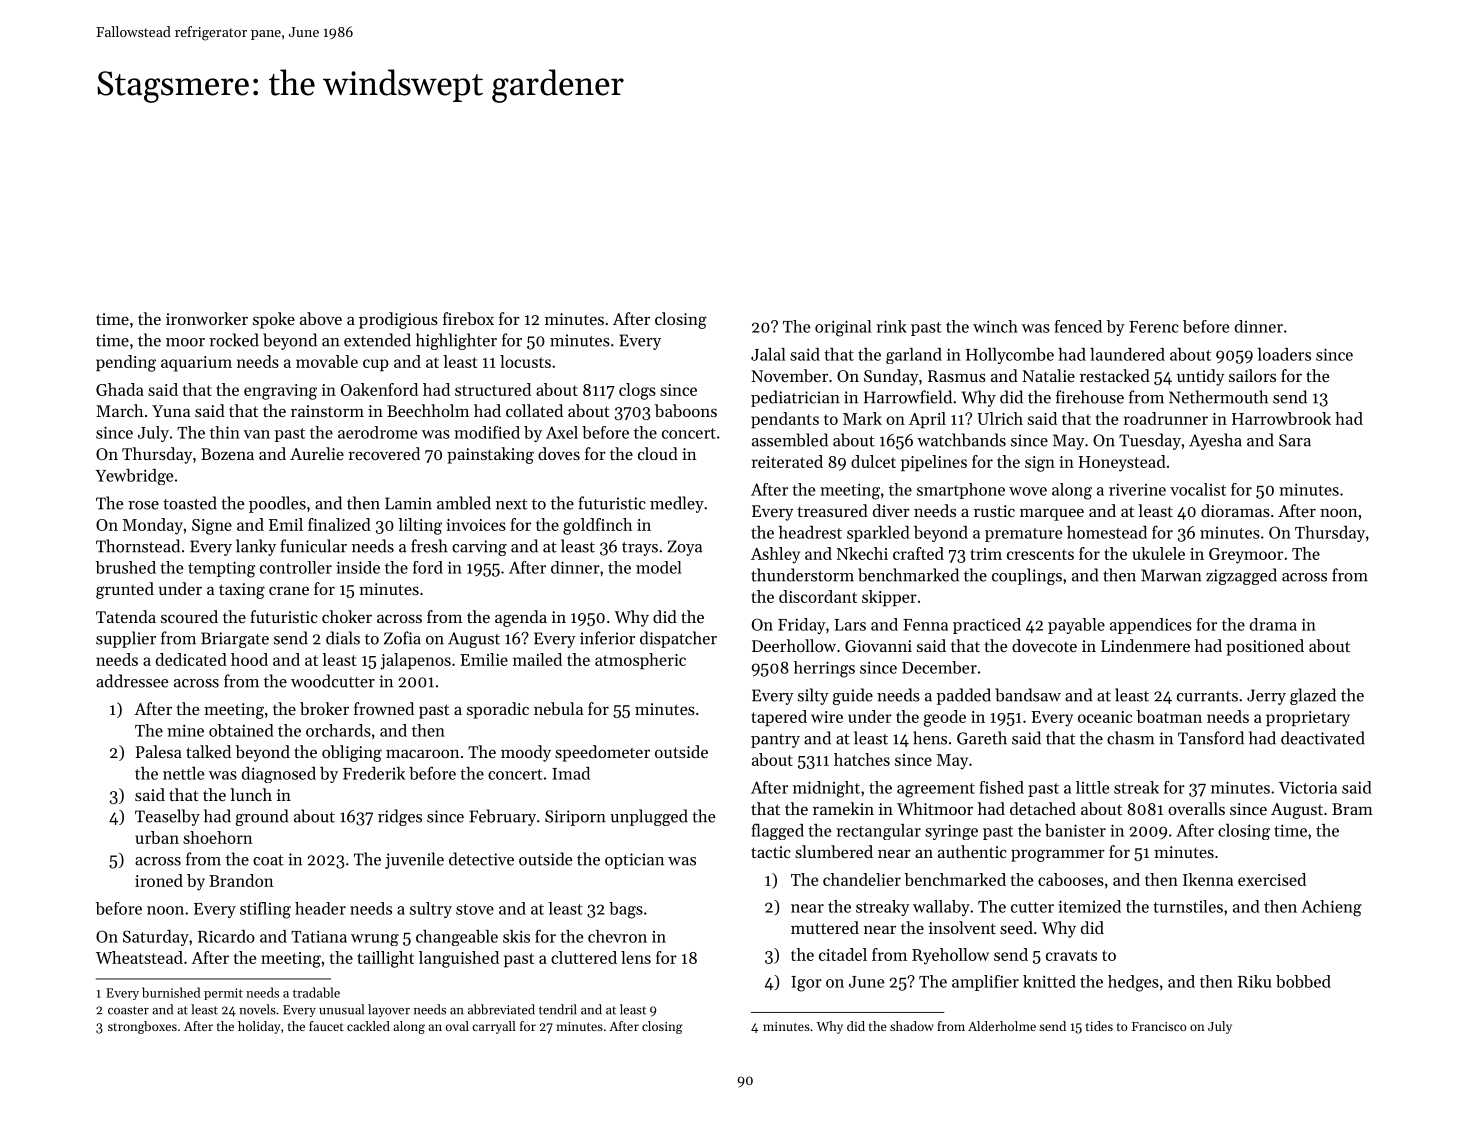 This image has width=1474, height=1139. What do you see at coordinates (1092, 787) in the image?
I see `little` at bounding box center [1092, 787].
